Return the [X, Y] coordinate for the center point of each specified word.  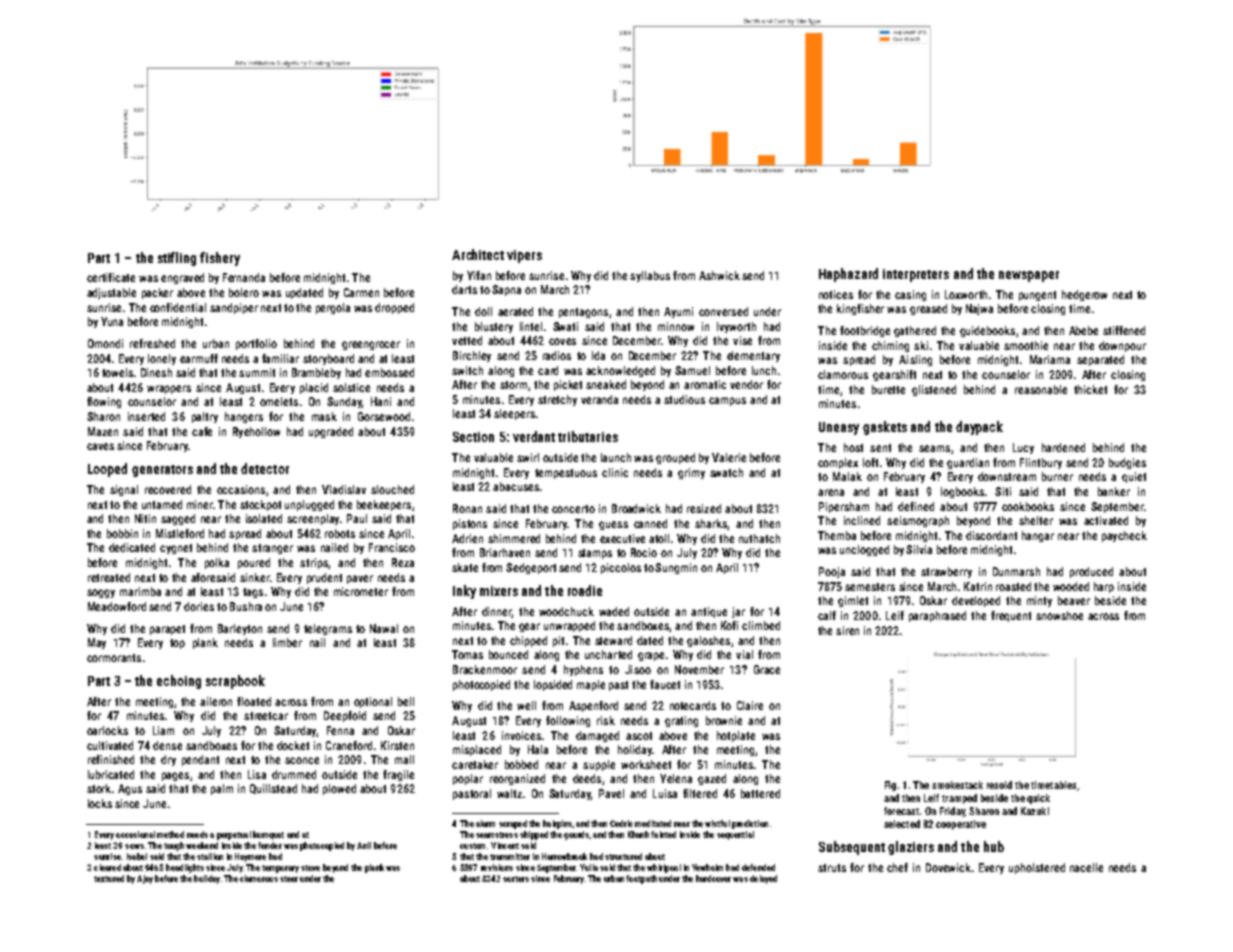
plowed [339, 789]
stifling [177, 259]
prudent [324, 578]
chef [897, 867]
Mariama [1050, 359]
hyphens [583, 670]
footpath [641, 879]
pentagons [583, 313]
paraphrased [937, 616]
